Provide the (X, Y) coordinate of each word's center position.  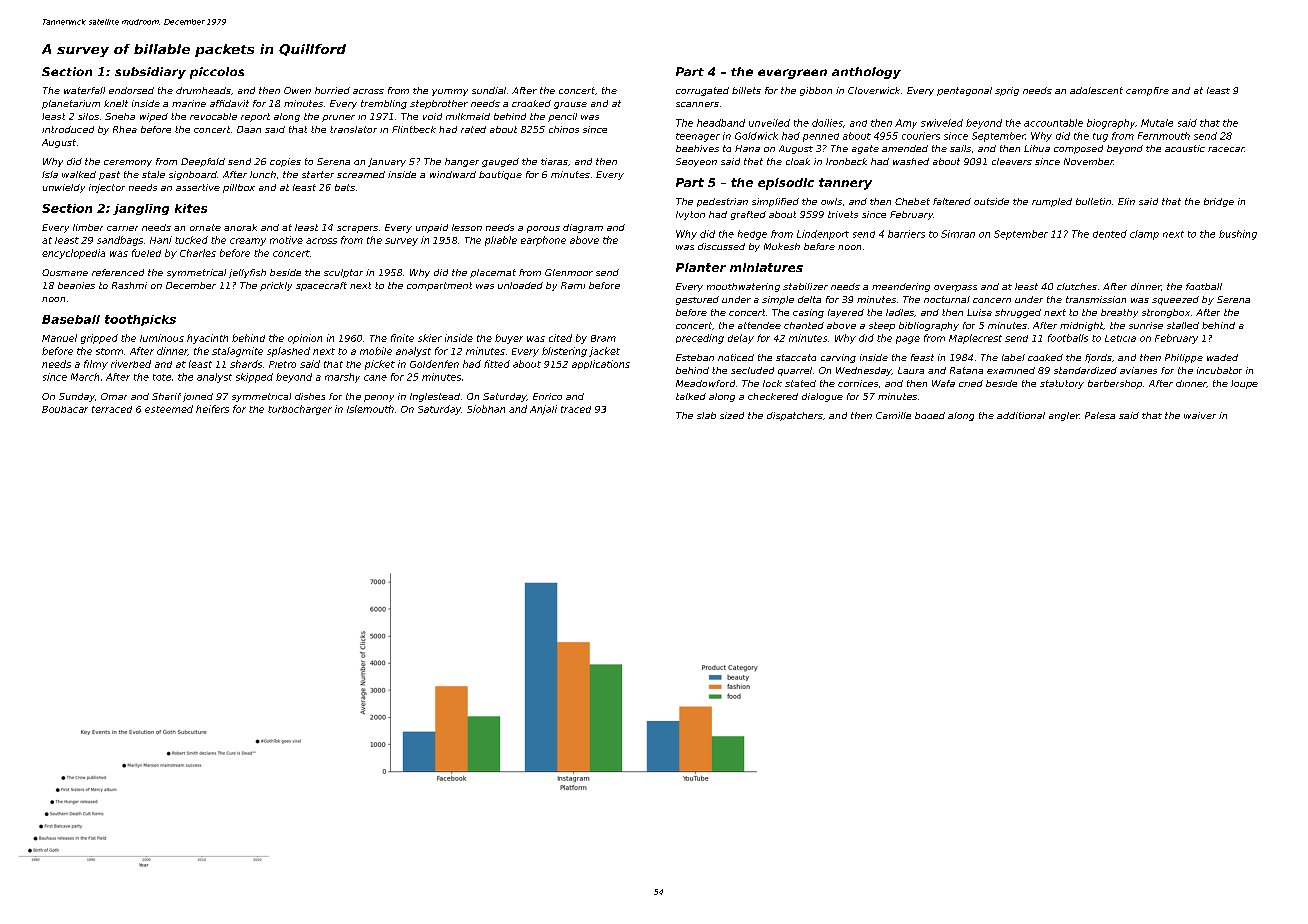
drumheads (203, 90)
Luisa (979, 312)
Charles (198, 253)
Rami (573, 285)
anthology (866, 73)
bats (345, 187)
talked (691, 396)
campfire (1147, 91)
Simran (958, 234)
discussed (721, 246)
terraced (112, 409)
